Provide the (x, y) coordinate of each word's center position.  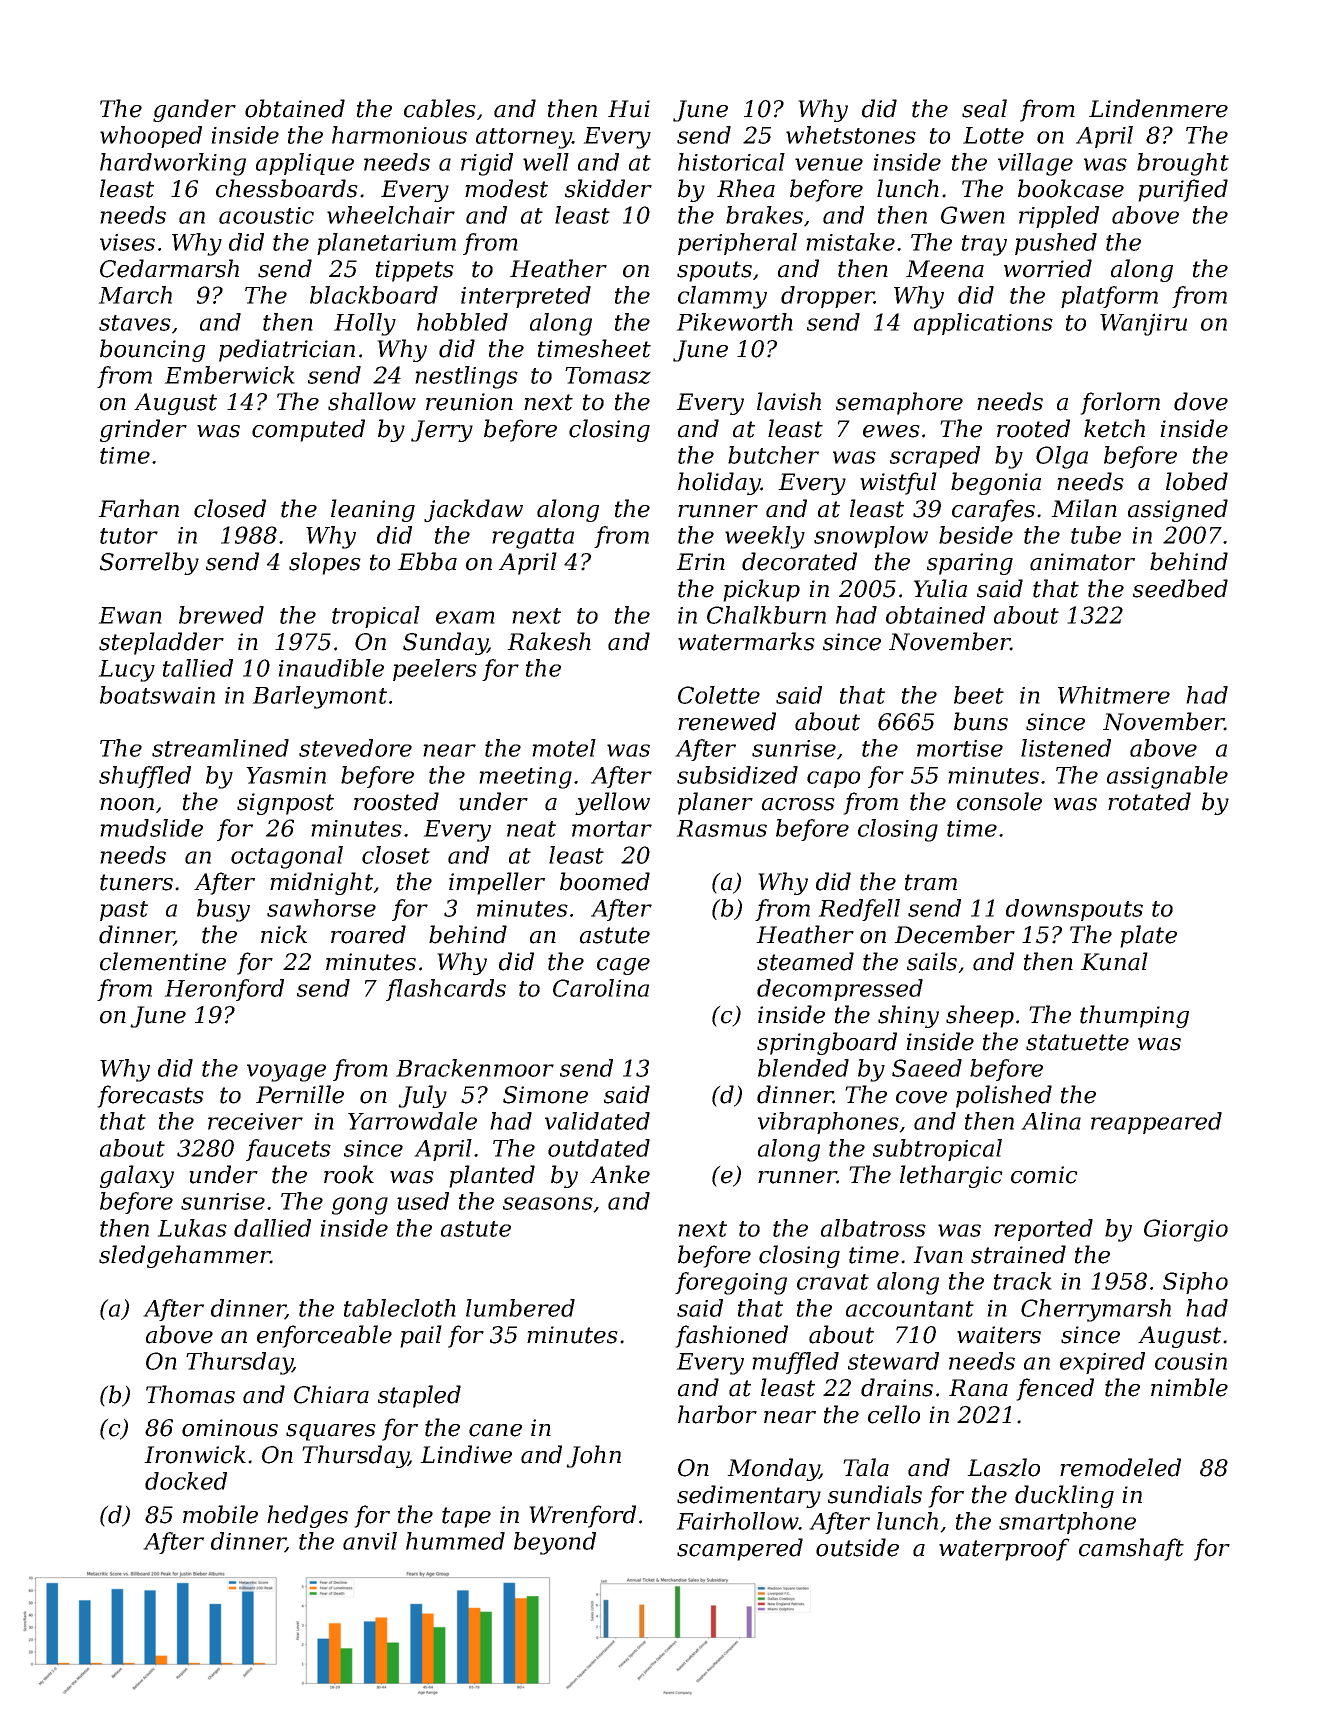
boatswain (157, 695)
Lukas (192, 1228)
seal (984, 108)
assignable (1167, 777)
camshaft (1131, 1549)
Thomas (190, 1394)
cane (495, 1430)
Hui (629, 109)
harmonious (399, 135)
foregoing (731, 1283)
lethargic (951, 1176)
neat (531, 829)
